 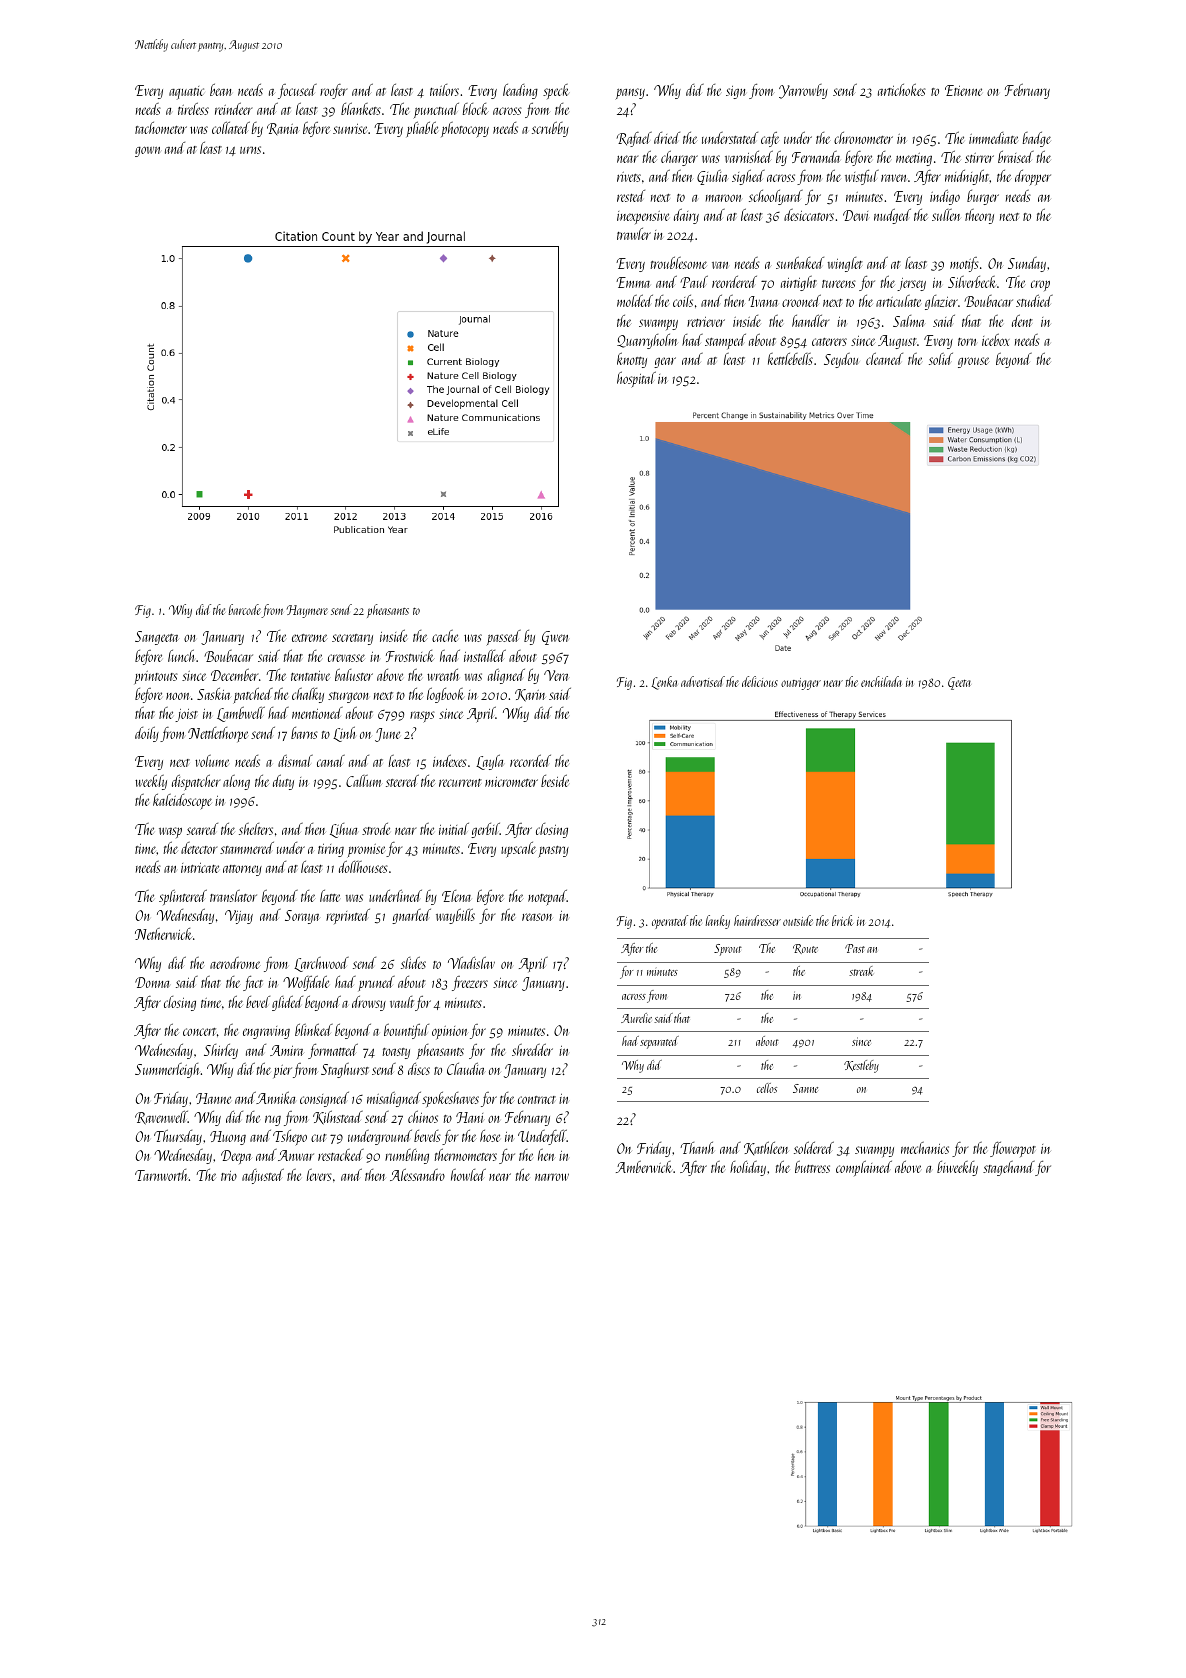 What do you see at coordinates (350, 129) in the screenshot?
I see `sunrise` at bounding box center [350, 129].
